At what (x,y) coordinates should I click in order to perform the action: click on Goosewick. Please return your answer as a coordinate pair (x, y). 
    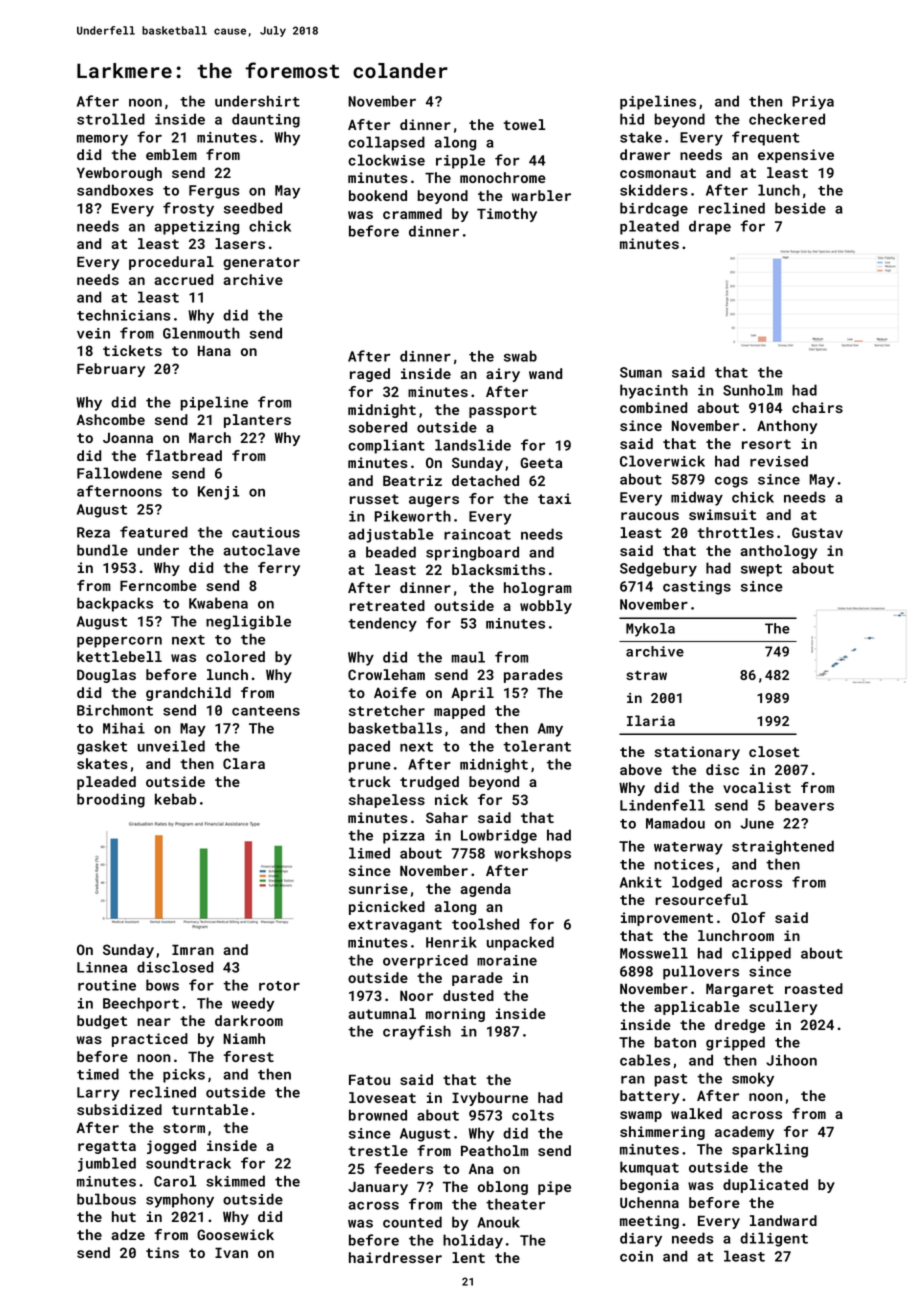
    Looking at the image, I should click on (235, 1234).
